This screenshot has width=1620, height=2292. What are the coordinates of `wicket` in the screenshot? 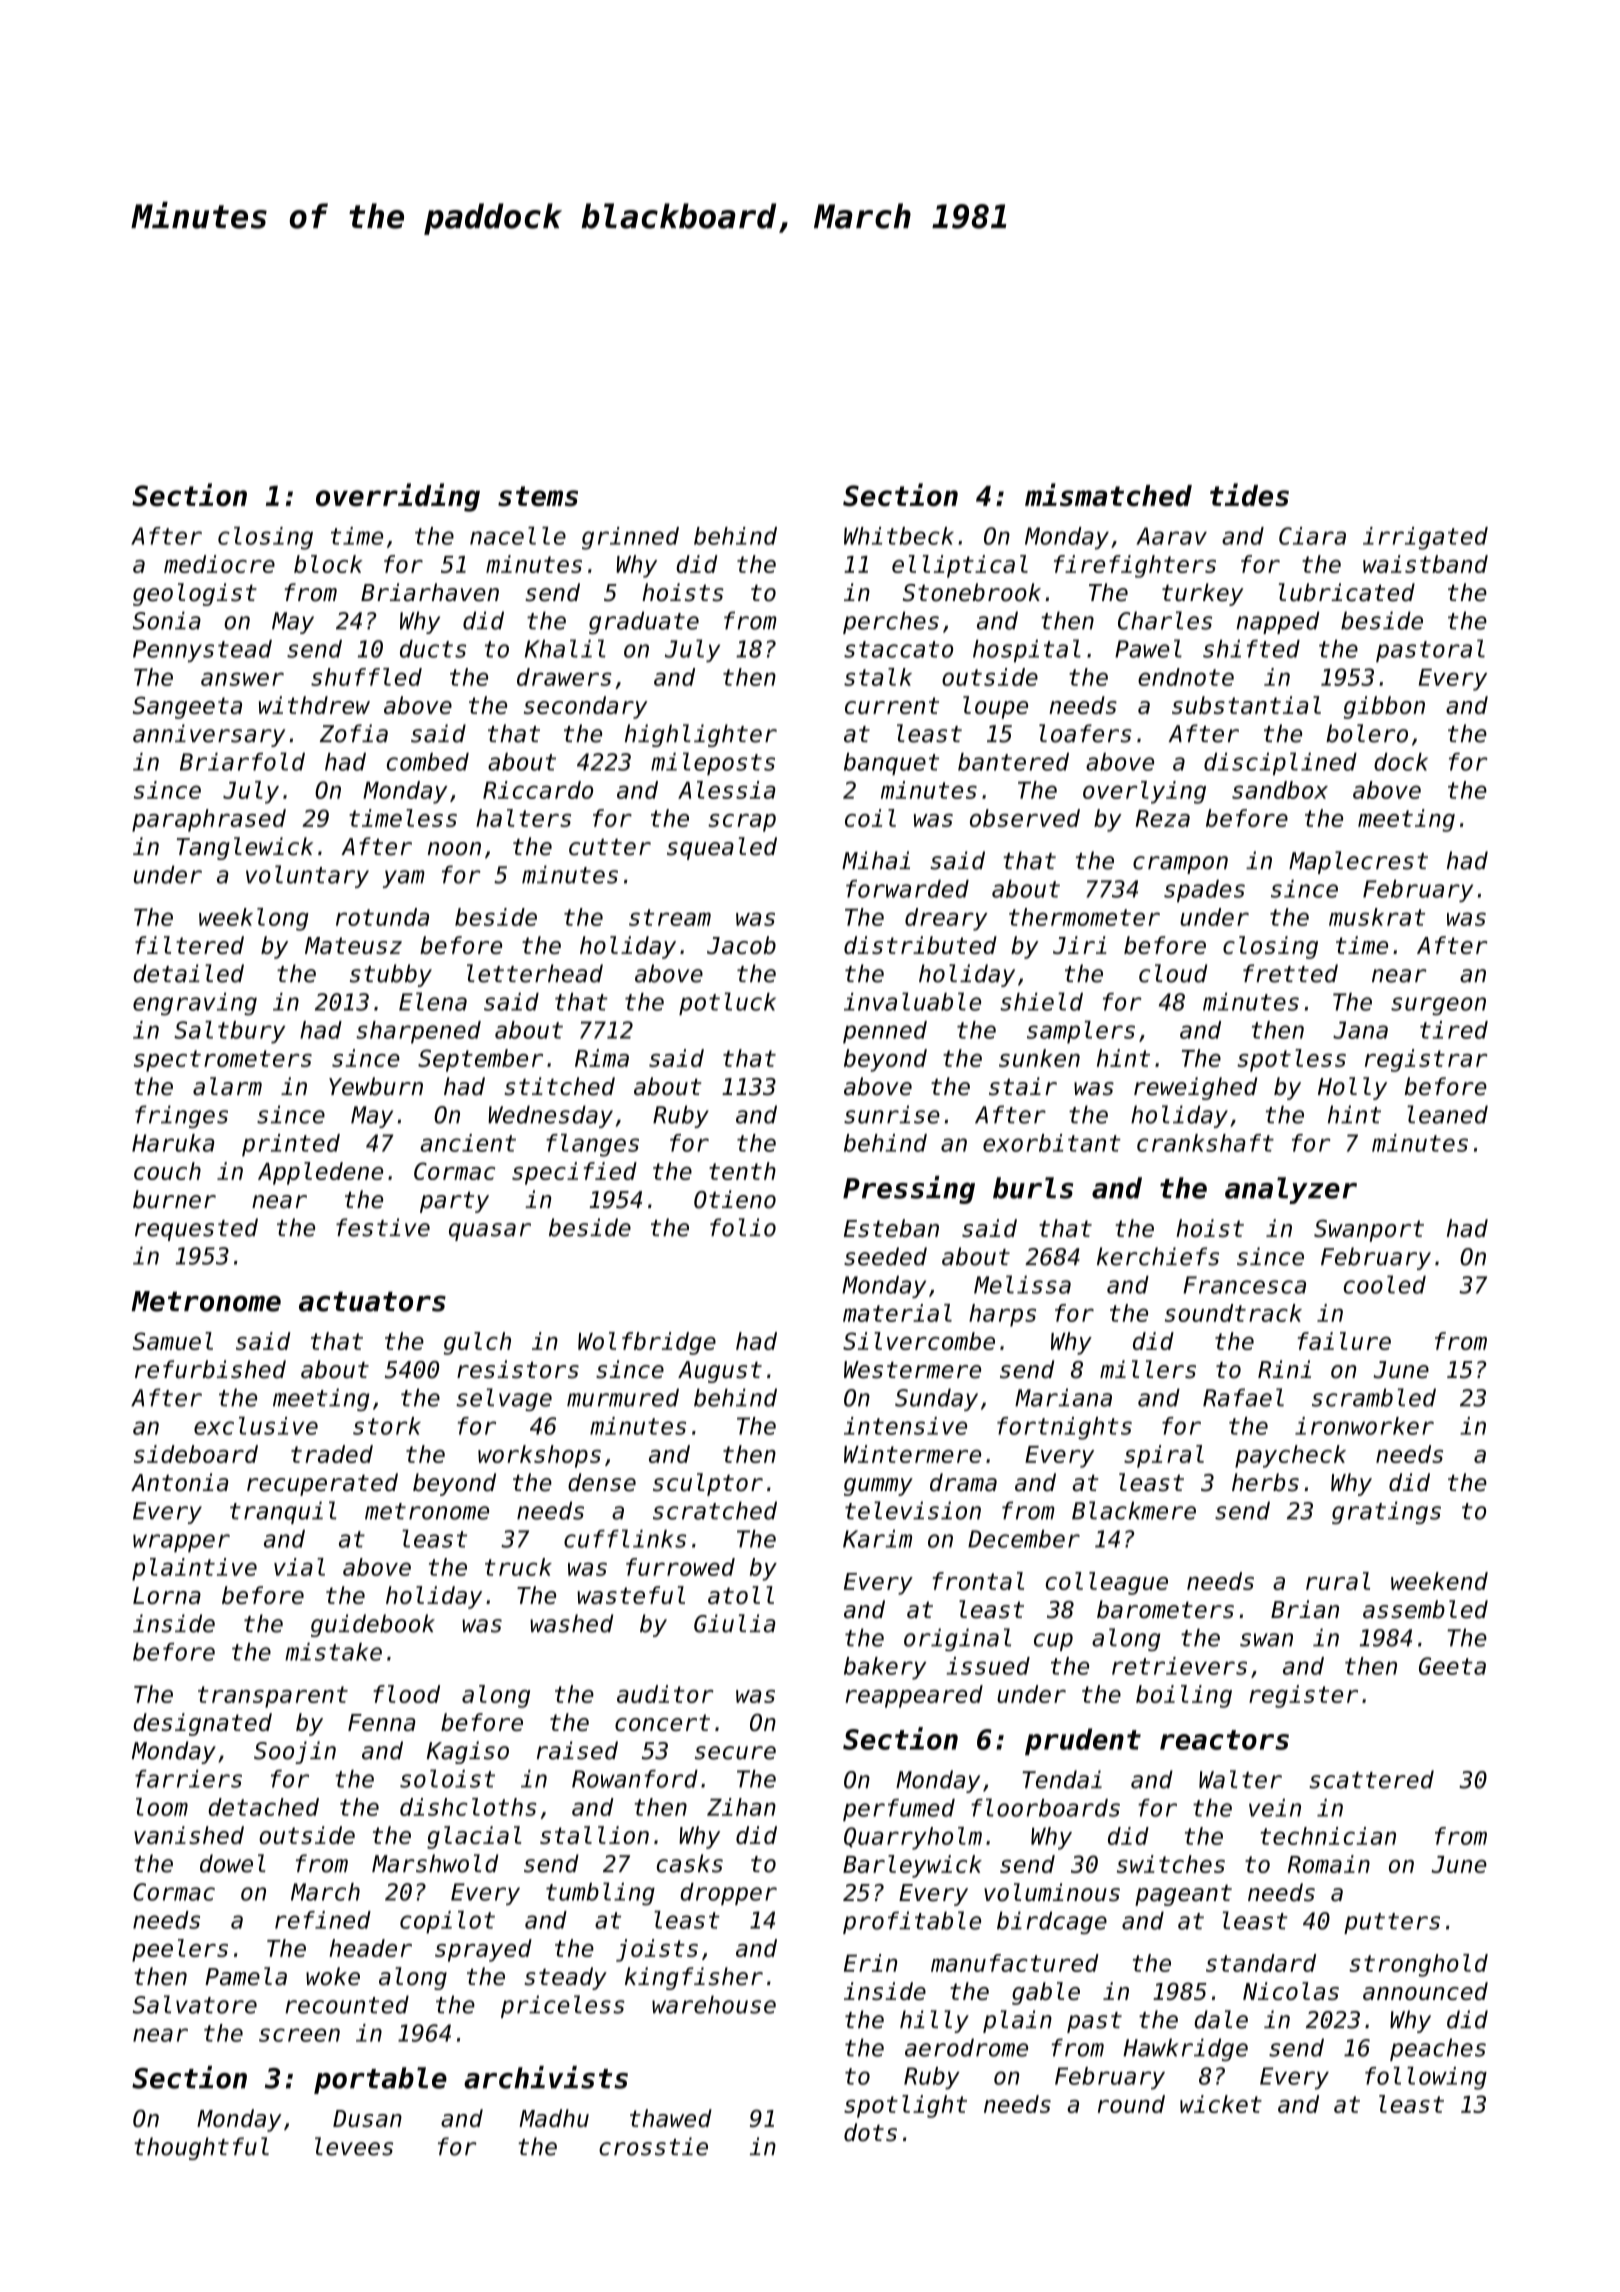 It's located at (1221, 2104).
